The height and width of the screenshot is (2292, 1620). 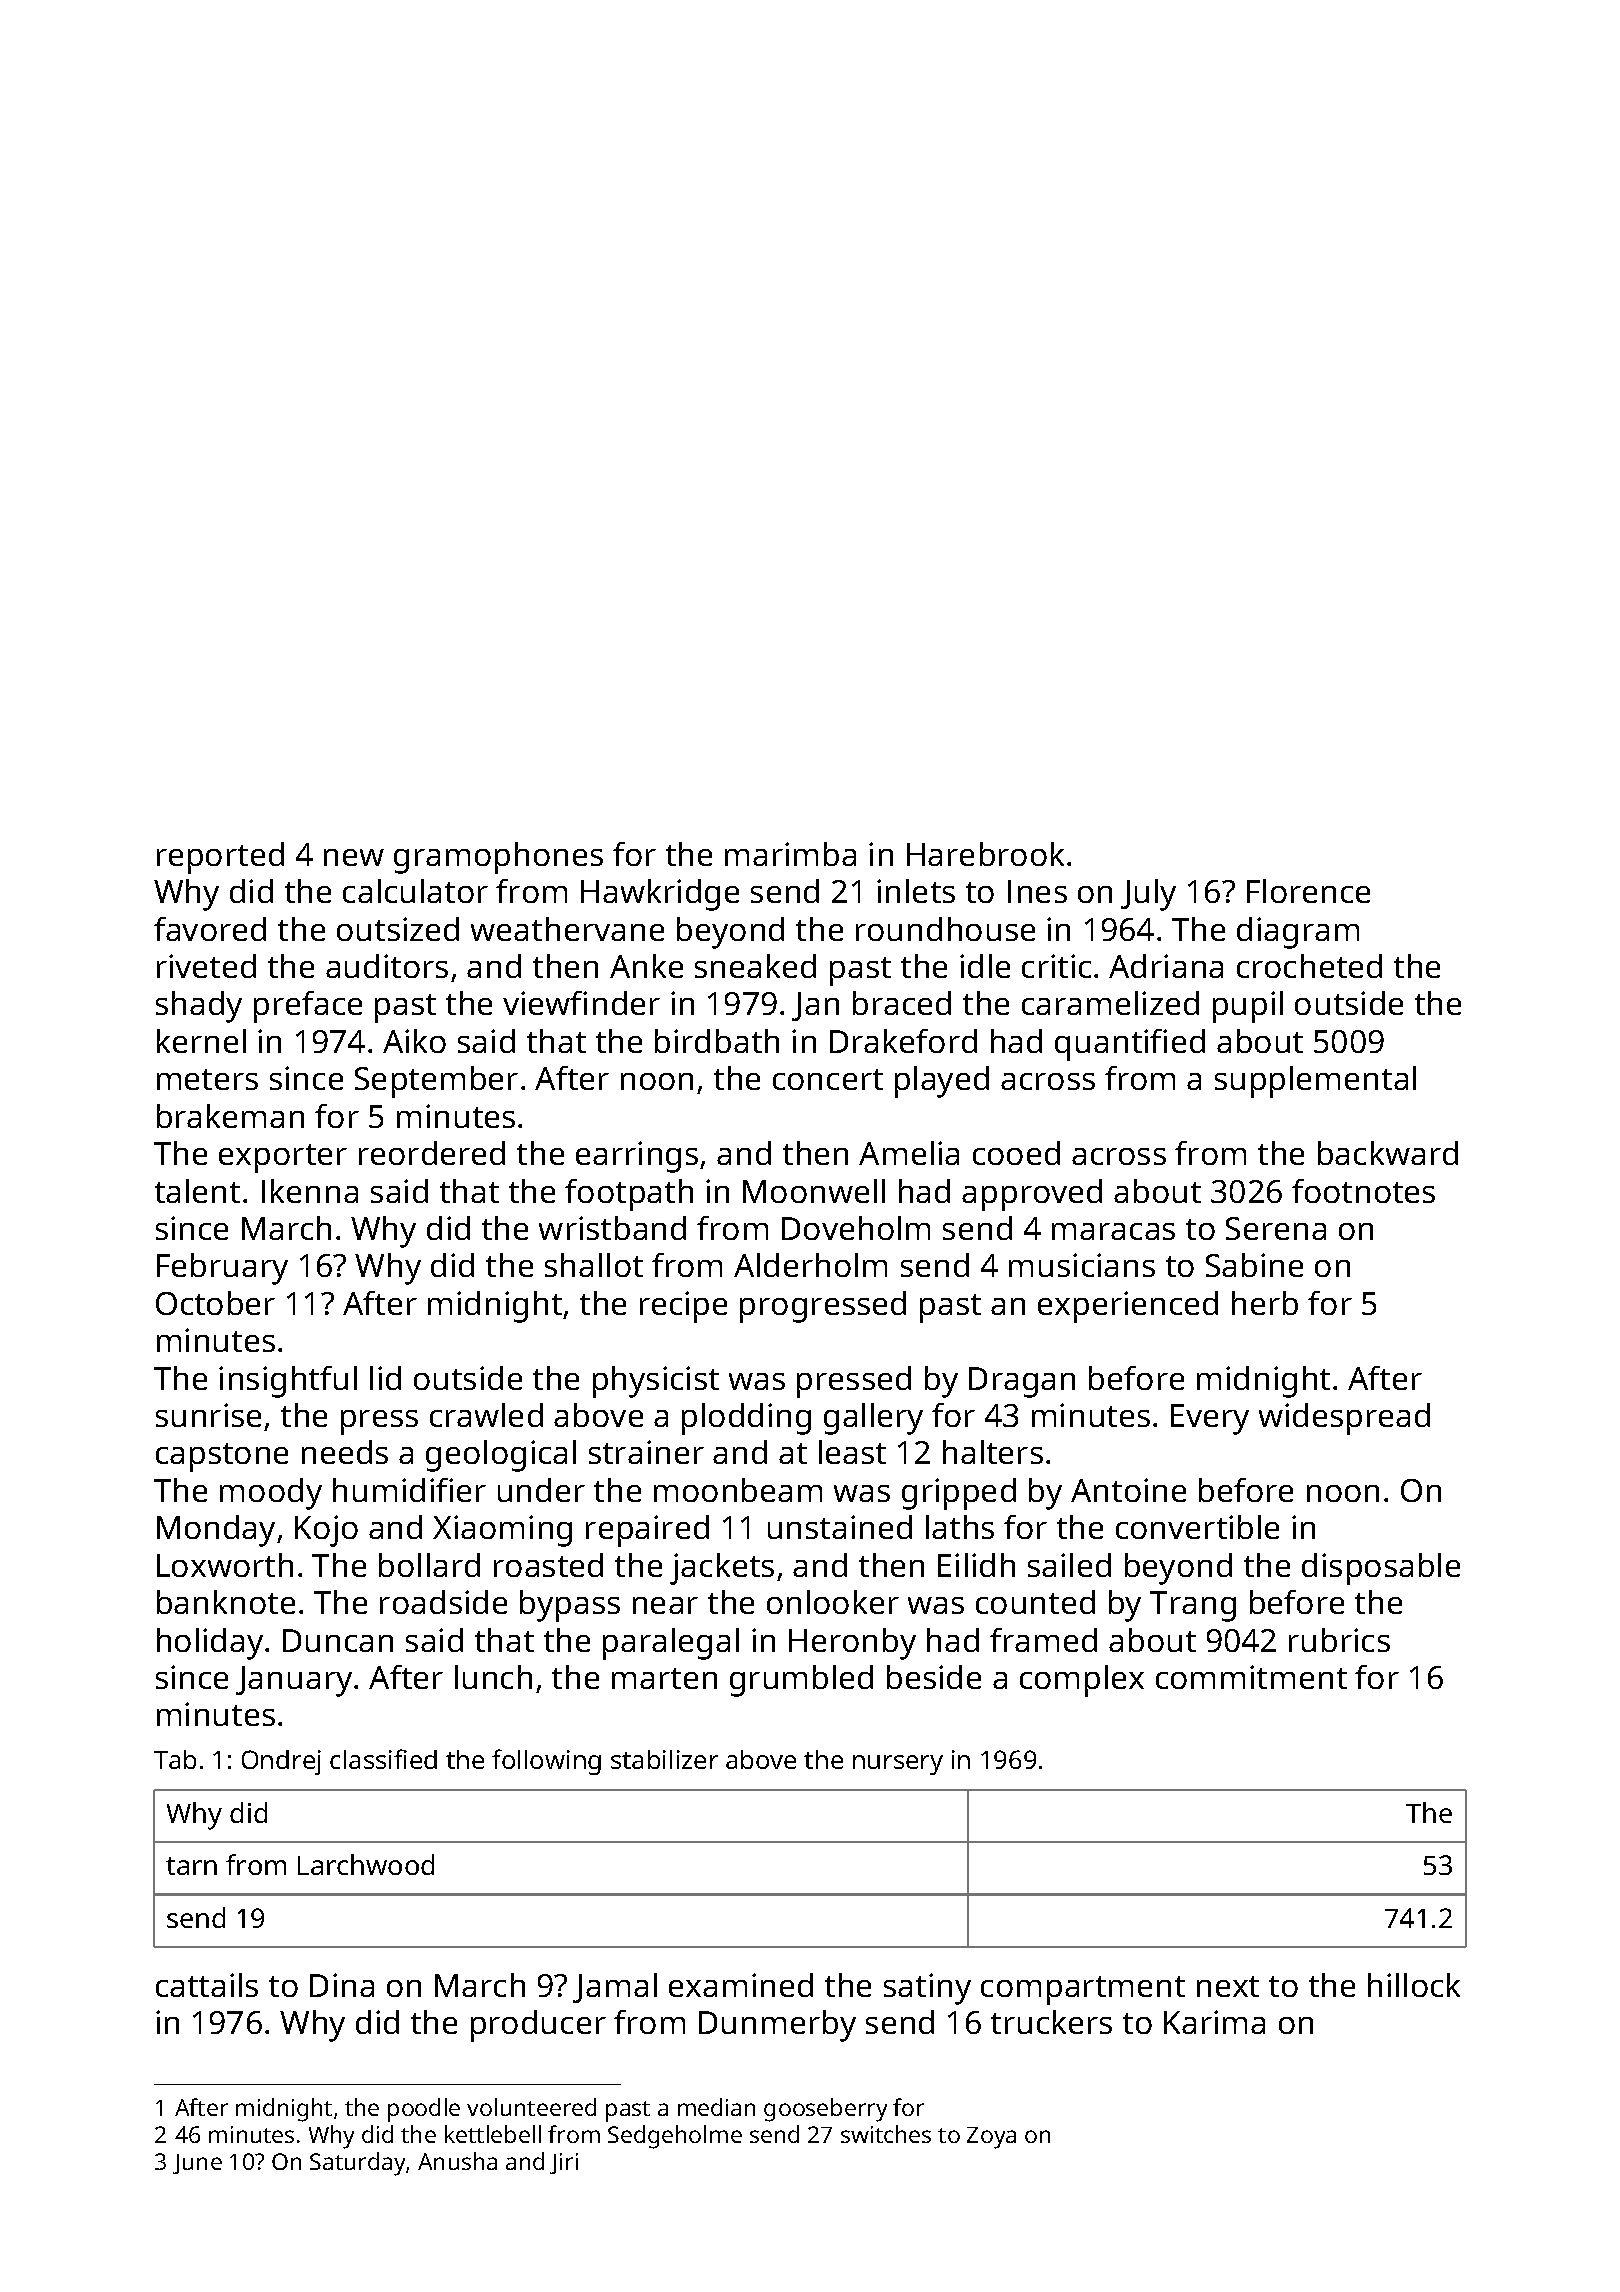 What do you see at coordinates (1265, 1303) in the screenshot?
I see `herb` at bounding box center [1265, 1303].
